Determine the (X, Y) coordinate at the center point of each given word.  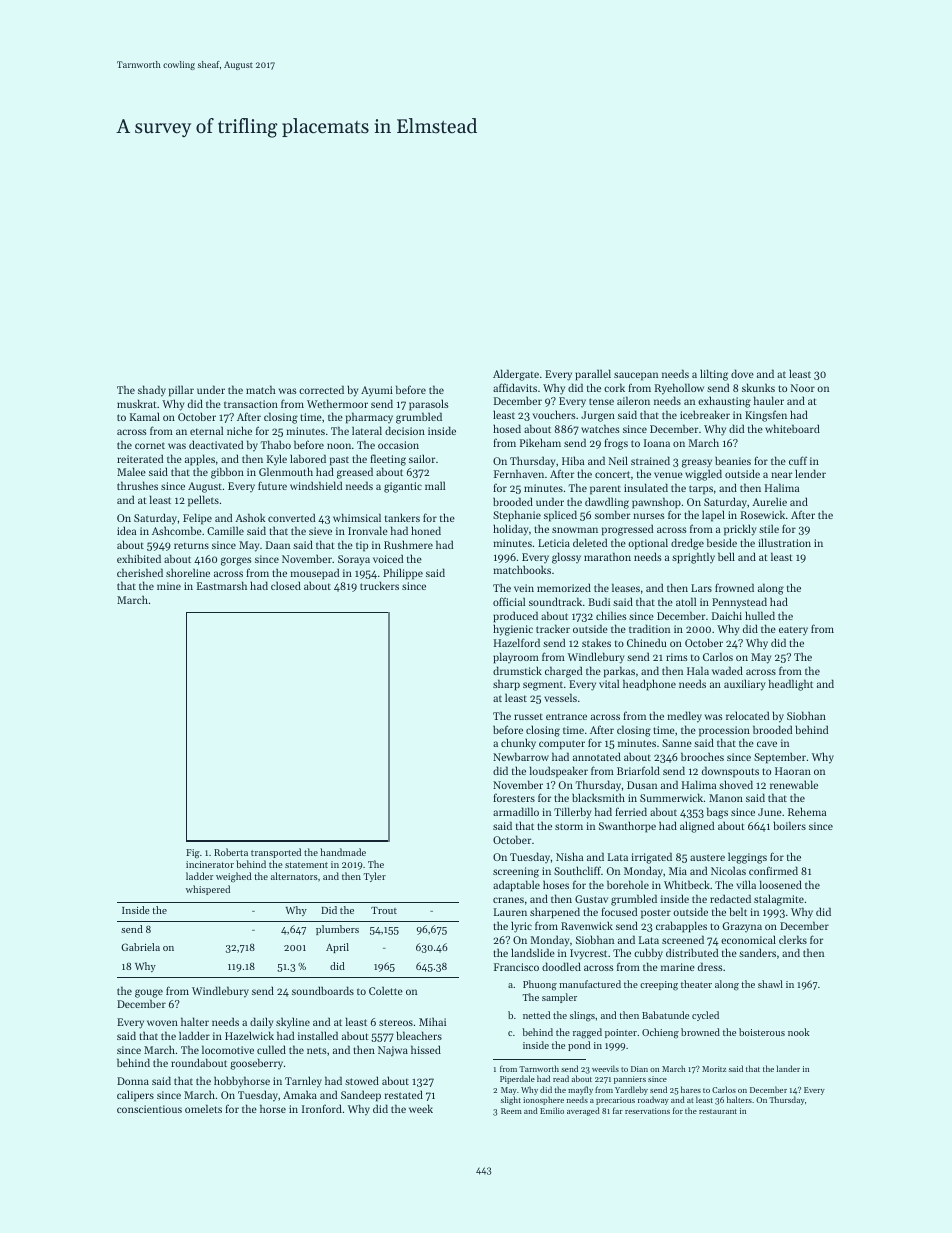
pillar (181, 391)
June (770, 812)
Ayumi (377, 391)
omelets (203, 1108)
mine (169, 586)
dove (742, 373)
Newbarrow (521, 756)
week (421, 1108)
